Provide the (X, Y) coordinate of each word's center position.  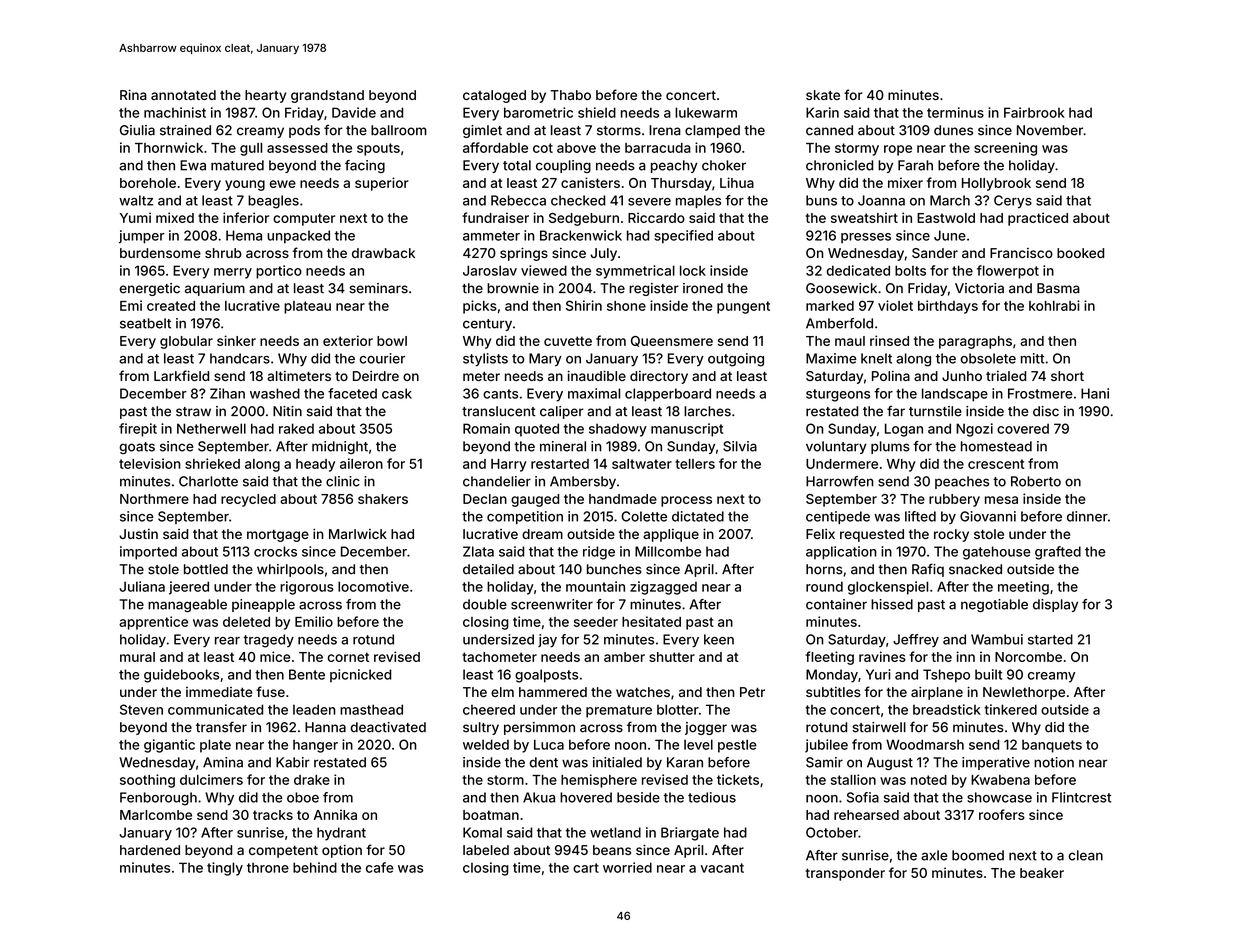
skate (823, 95)
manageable (187, 605)
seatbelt (145, 323)
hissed (892, 604)
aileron (361, 463)
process (686, 501)
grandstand (327, 96)
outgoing (736, 360)
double (485, 604)
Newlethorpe (1024, 693)
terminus (955, 112)
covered (1023, 428)
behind (315, 867)
